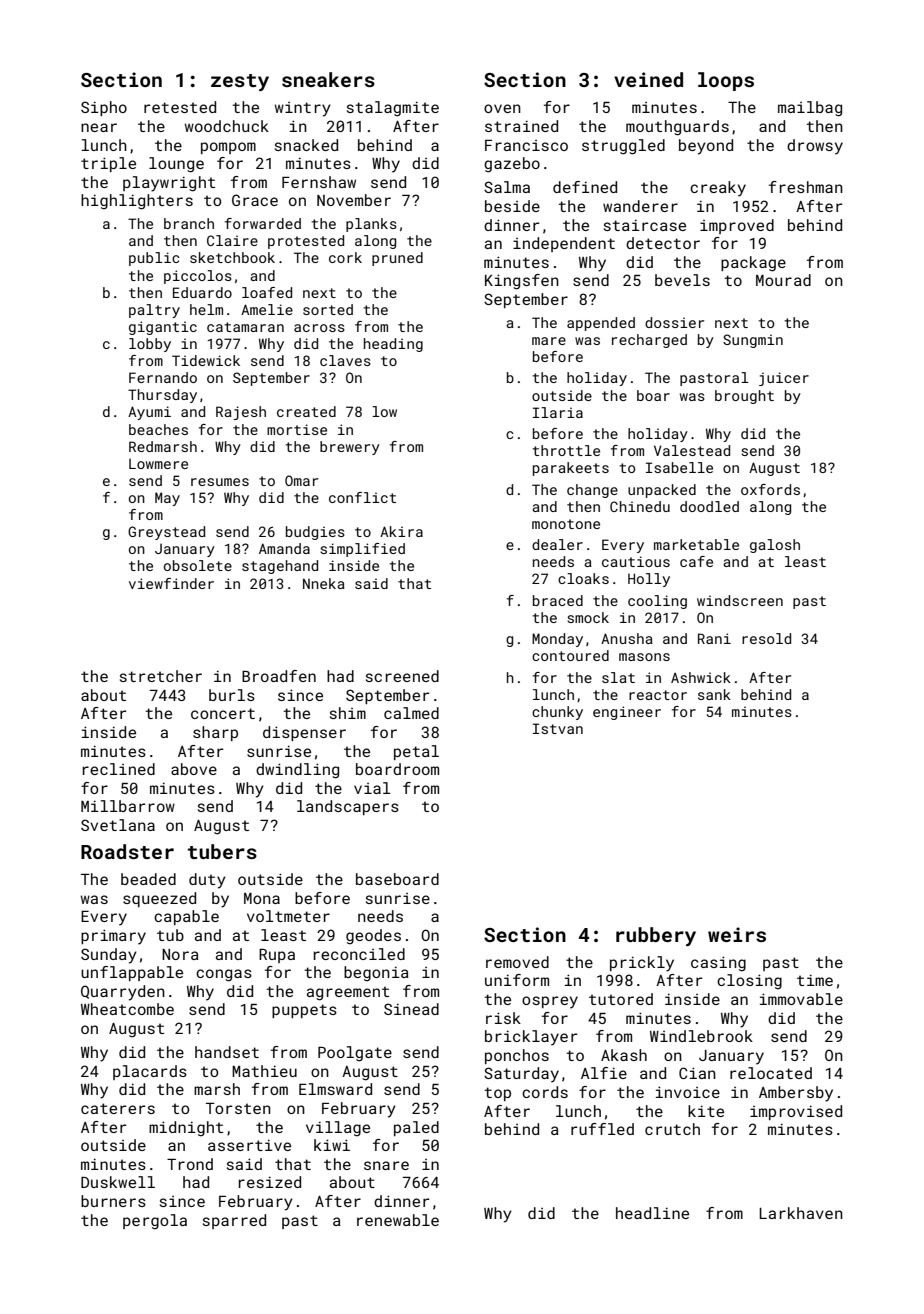  What do you see at coordinates (566, 524) in the screenshot?
I see `monotone` at bounding box center [566, 524].
